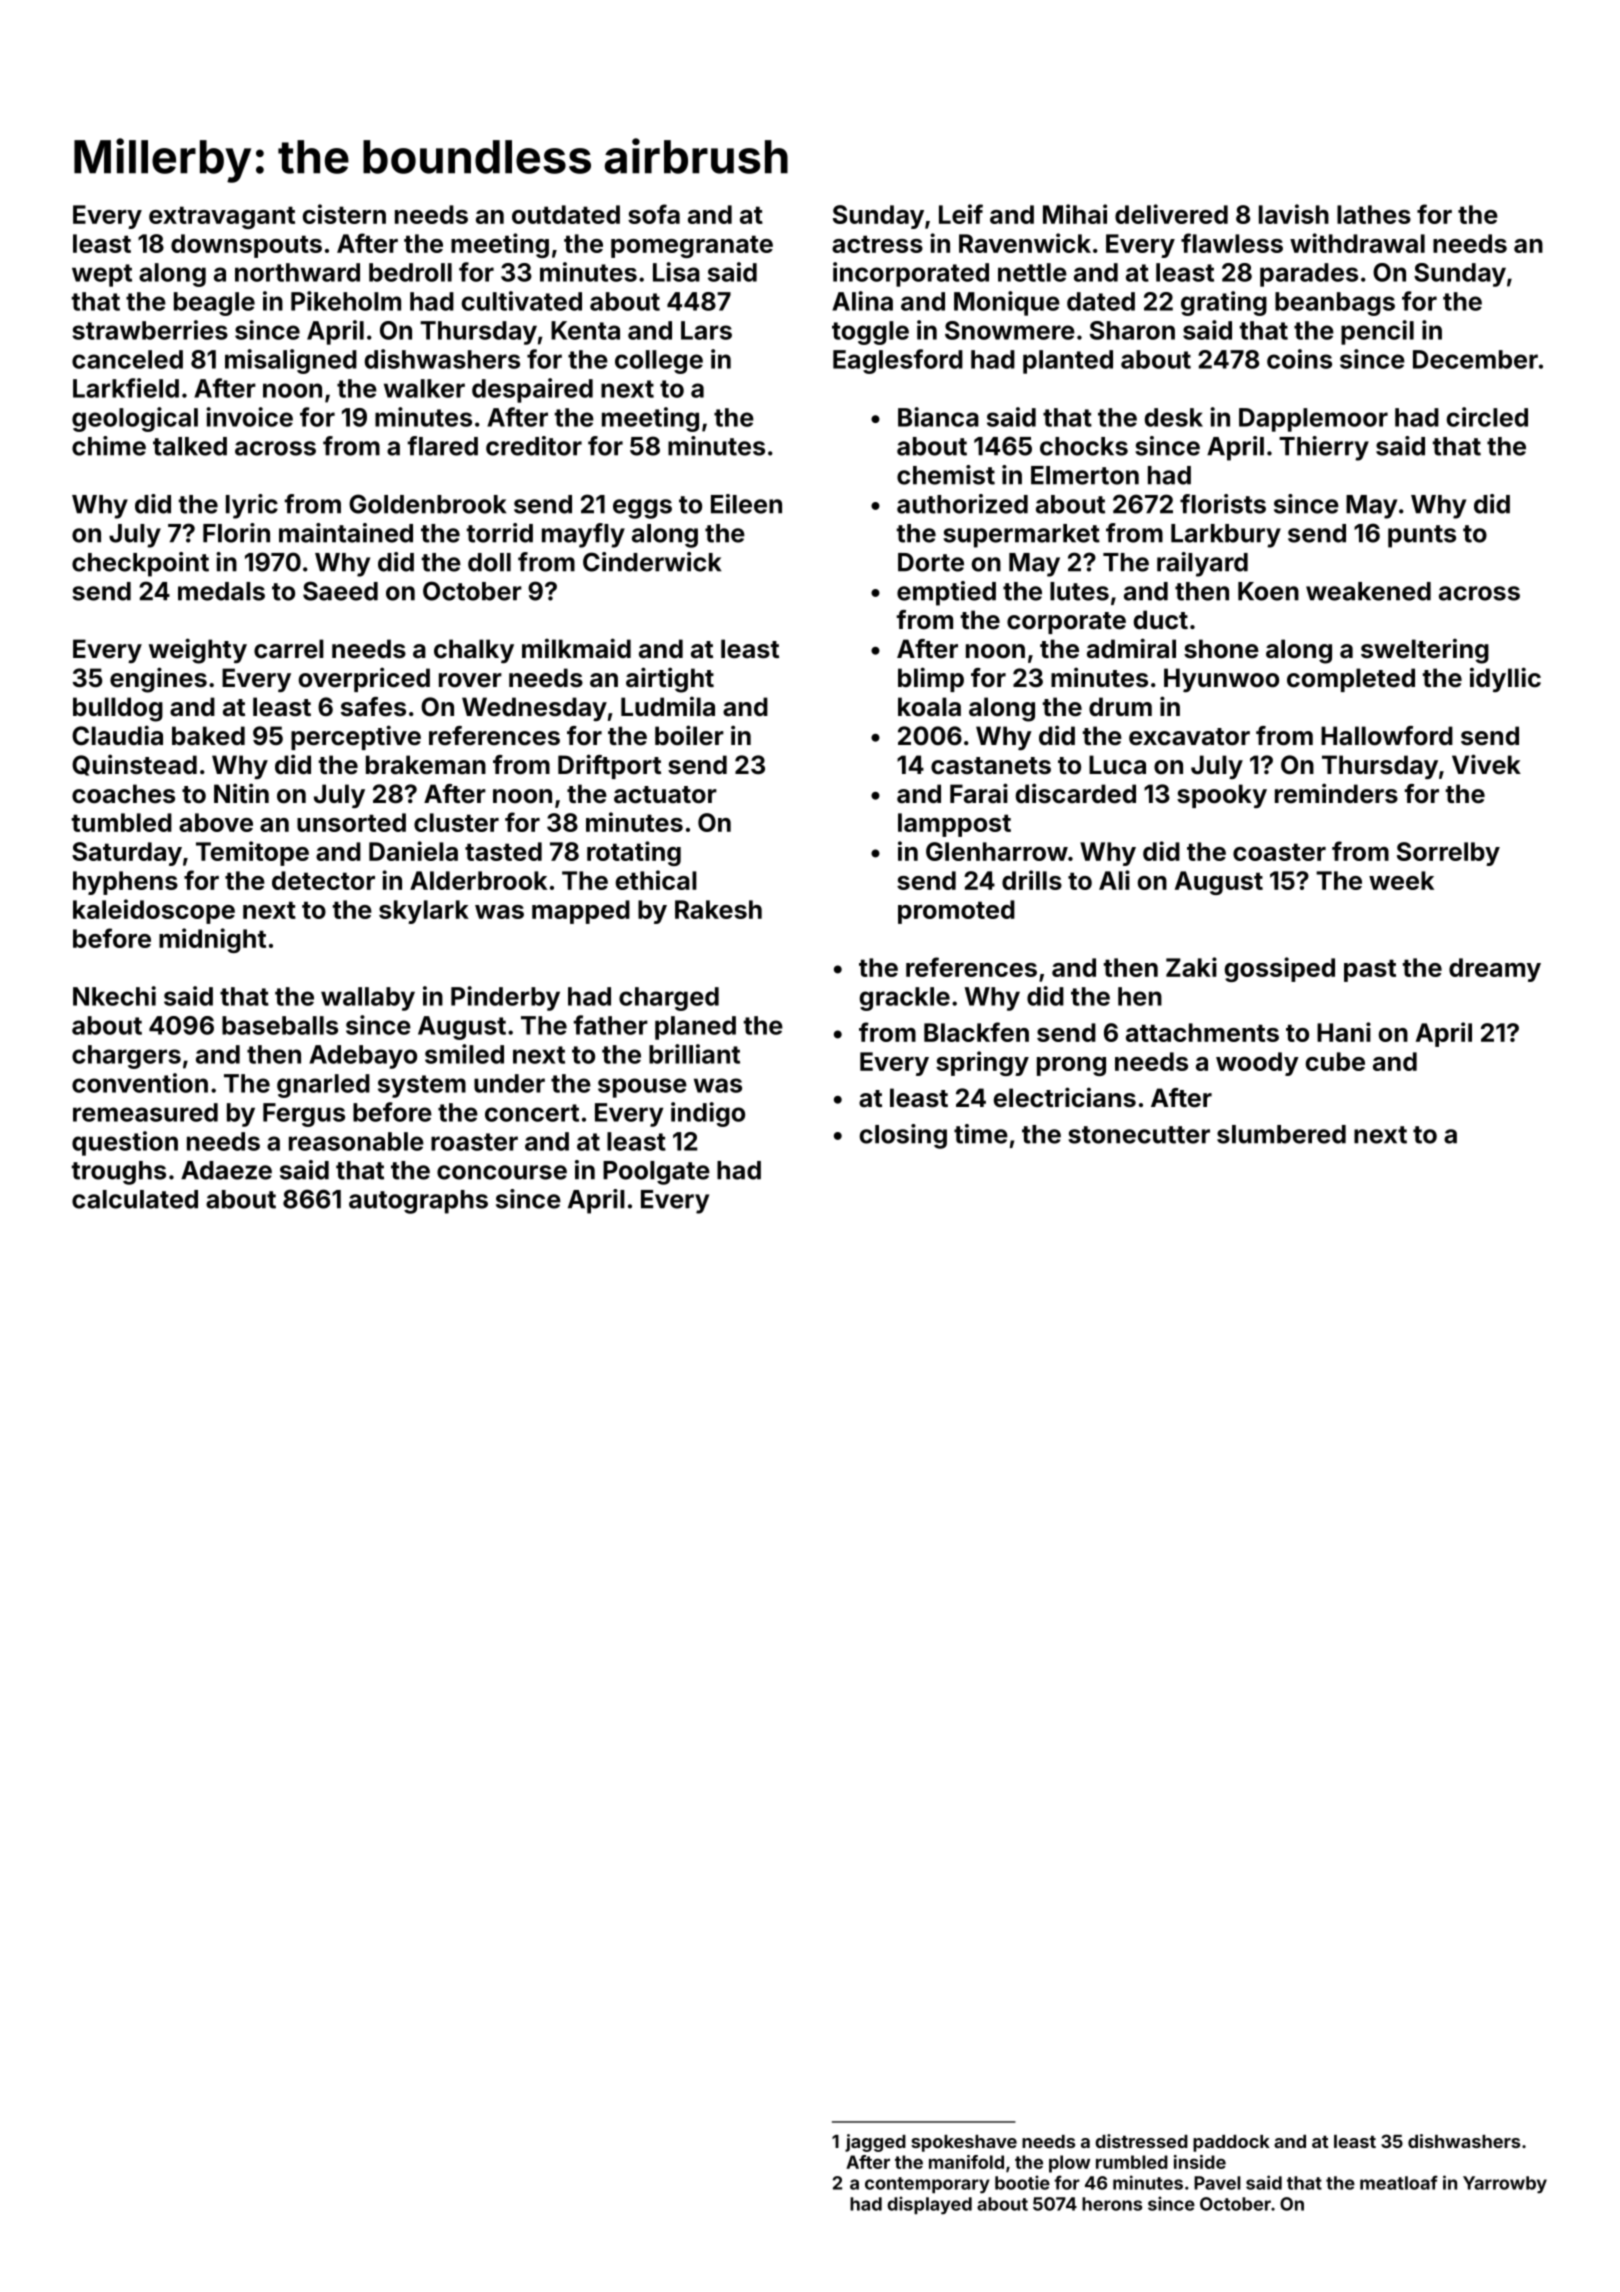 The height and width of the screenshot is (2292, 1620). Describe the element at coordinates (976, 1032) in the screenshot. I see `Blackfen` at that location.
